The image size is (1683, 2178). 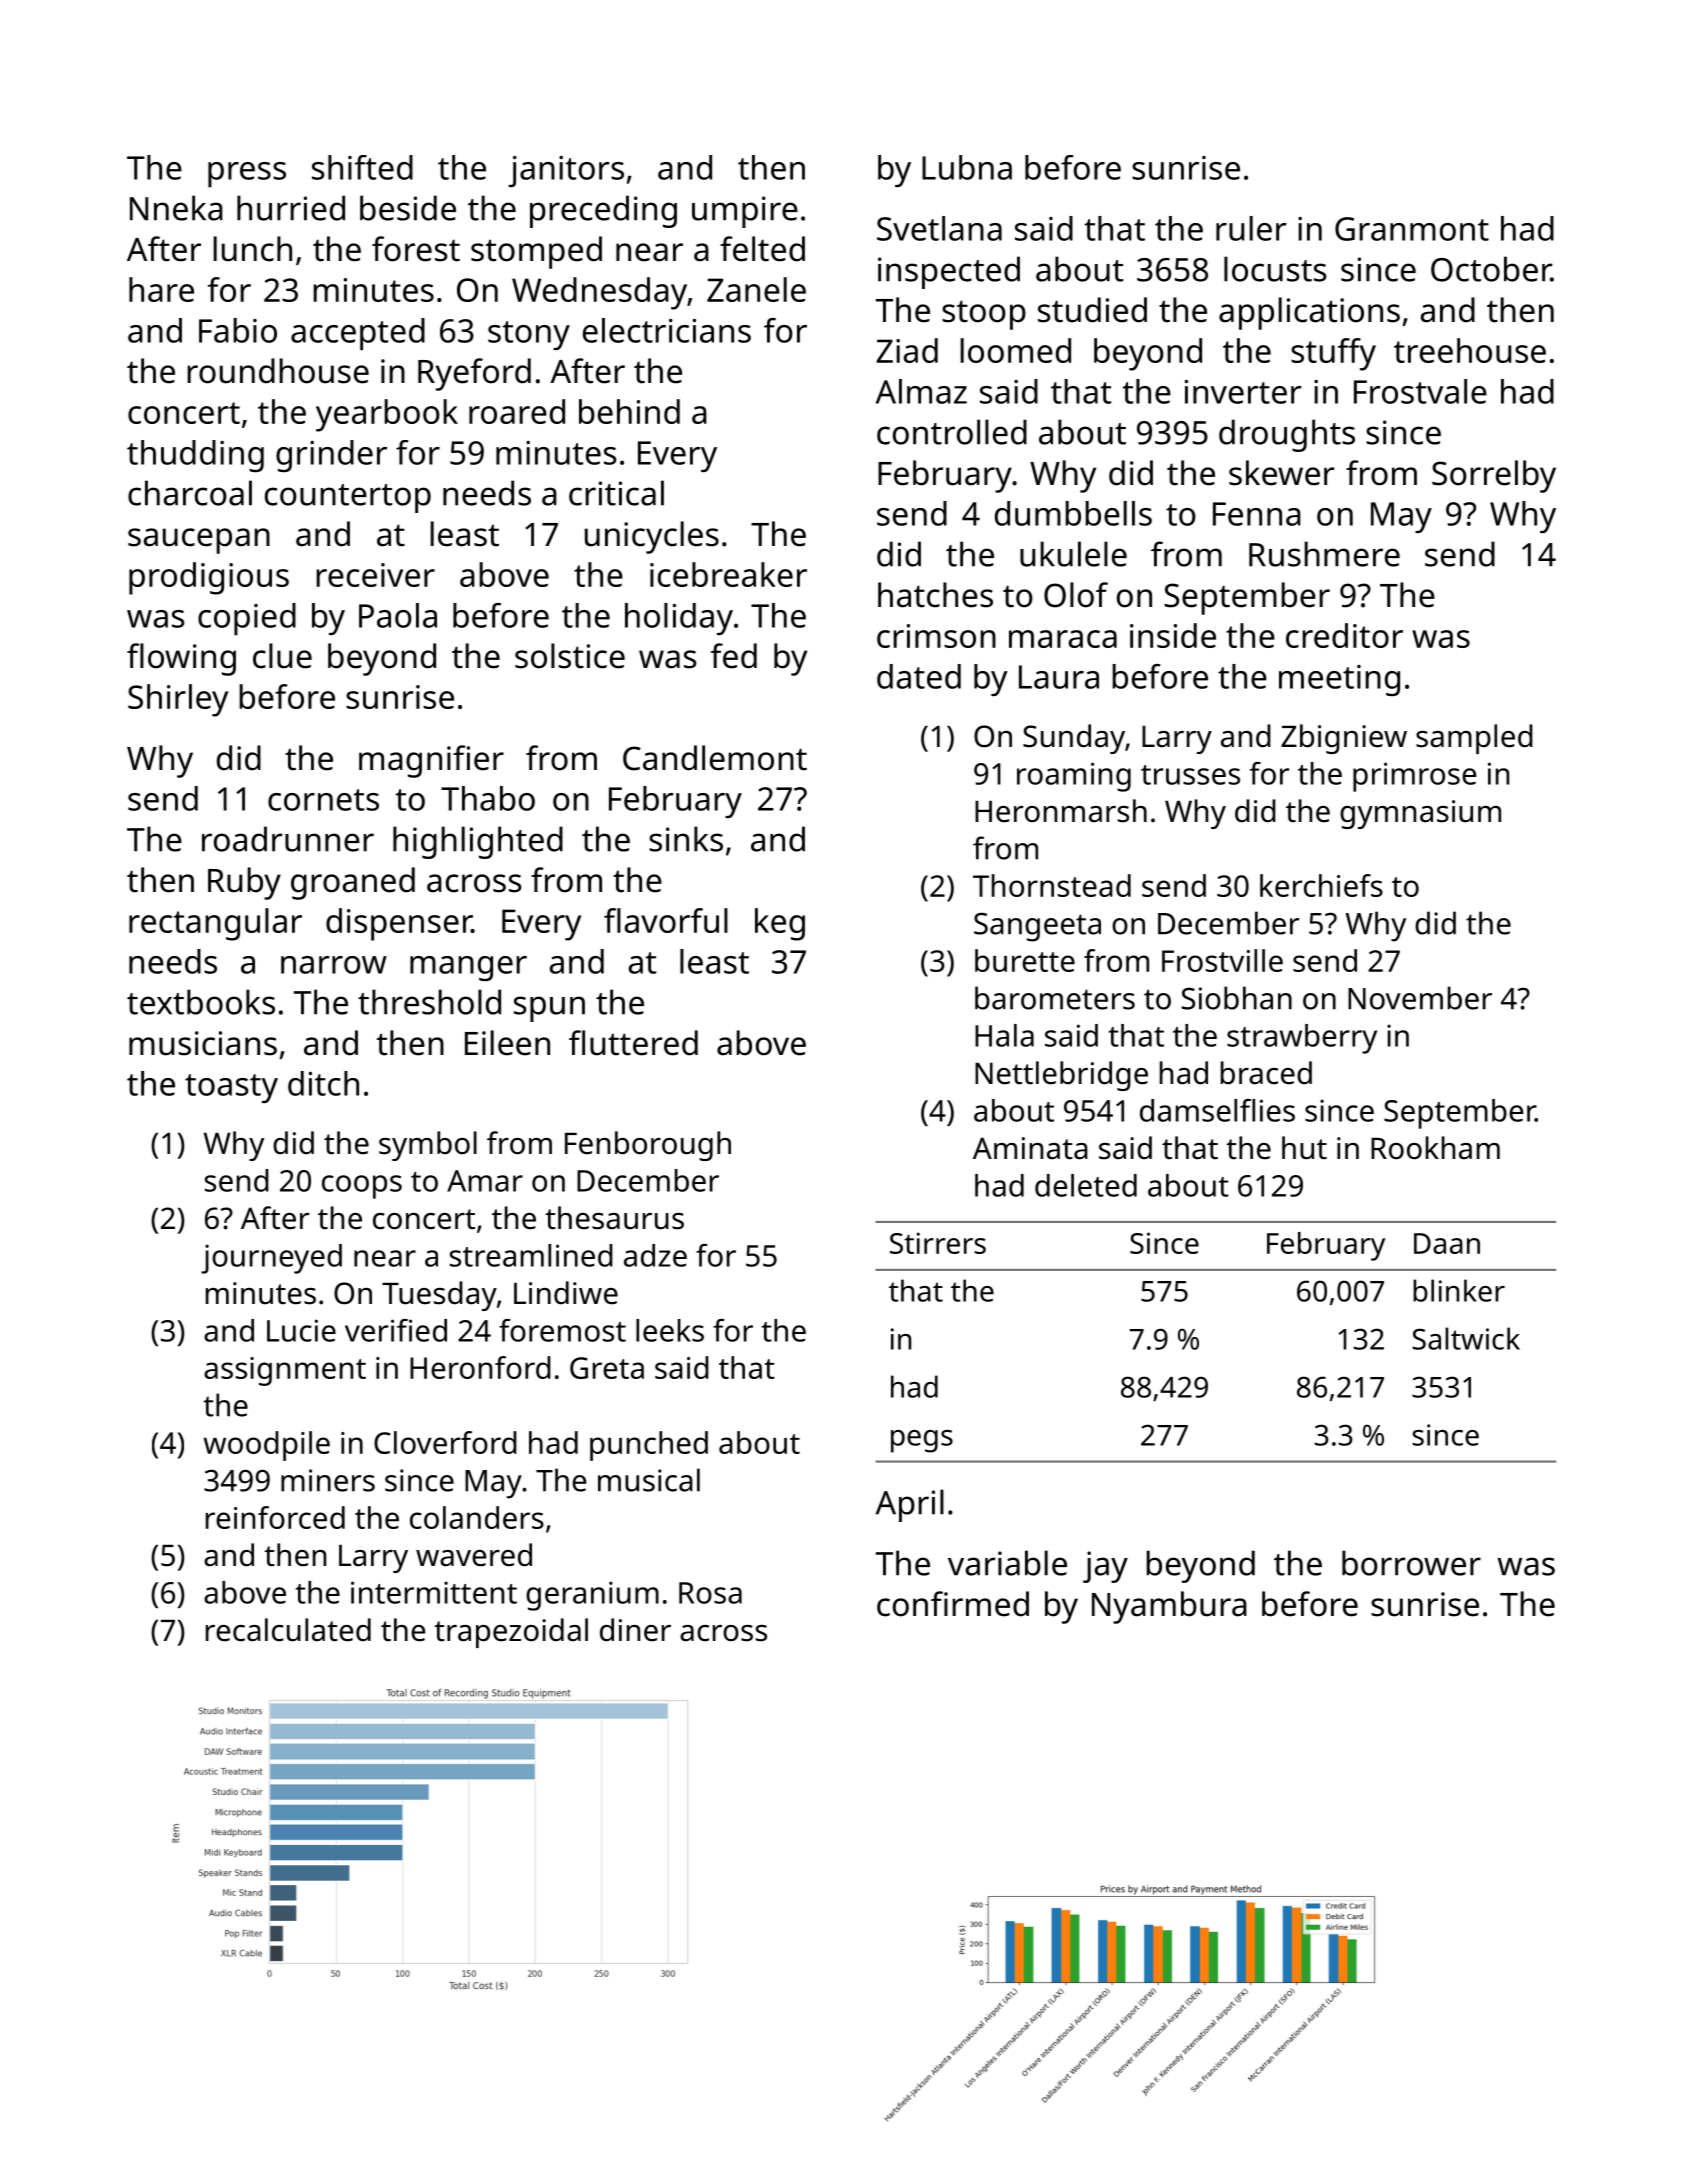 I want to click on controlled, so click(x=952, y=432).
